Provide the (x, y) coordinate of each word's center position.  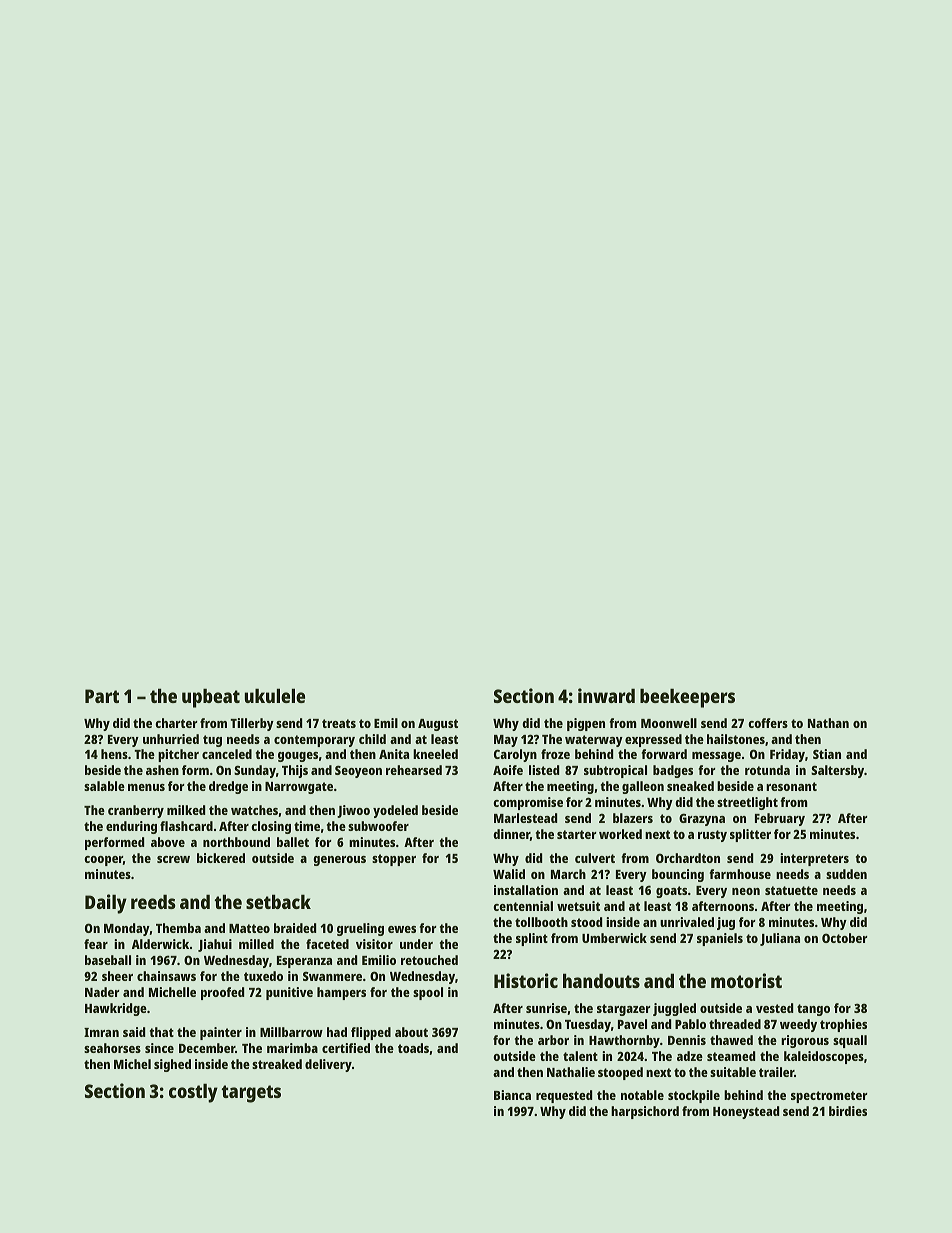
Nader (102, 992)
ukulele (275, 695)
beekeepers (687, 698)
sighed (172, 1065)
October (845, 938)
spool (428, 993)
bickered (221, 858)
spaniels (720, 939)
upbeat (211, 698)
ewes (402, 929)
